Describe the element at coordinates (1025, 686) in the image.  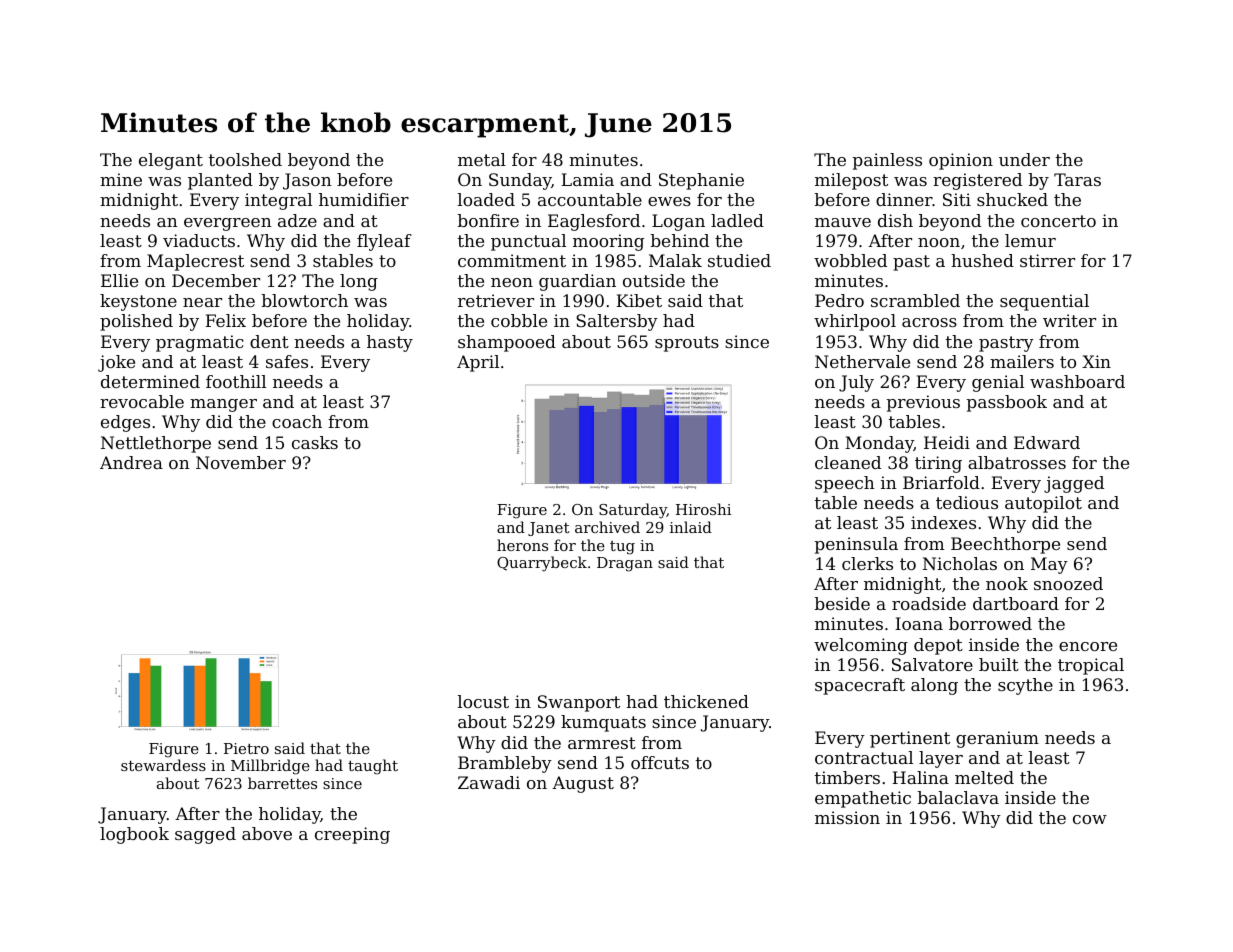
I see `scythe` at that location.
